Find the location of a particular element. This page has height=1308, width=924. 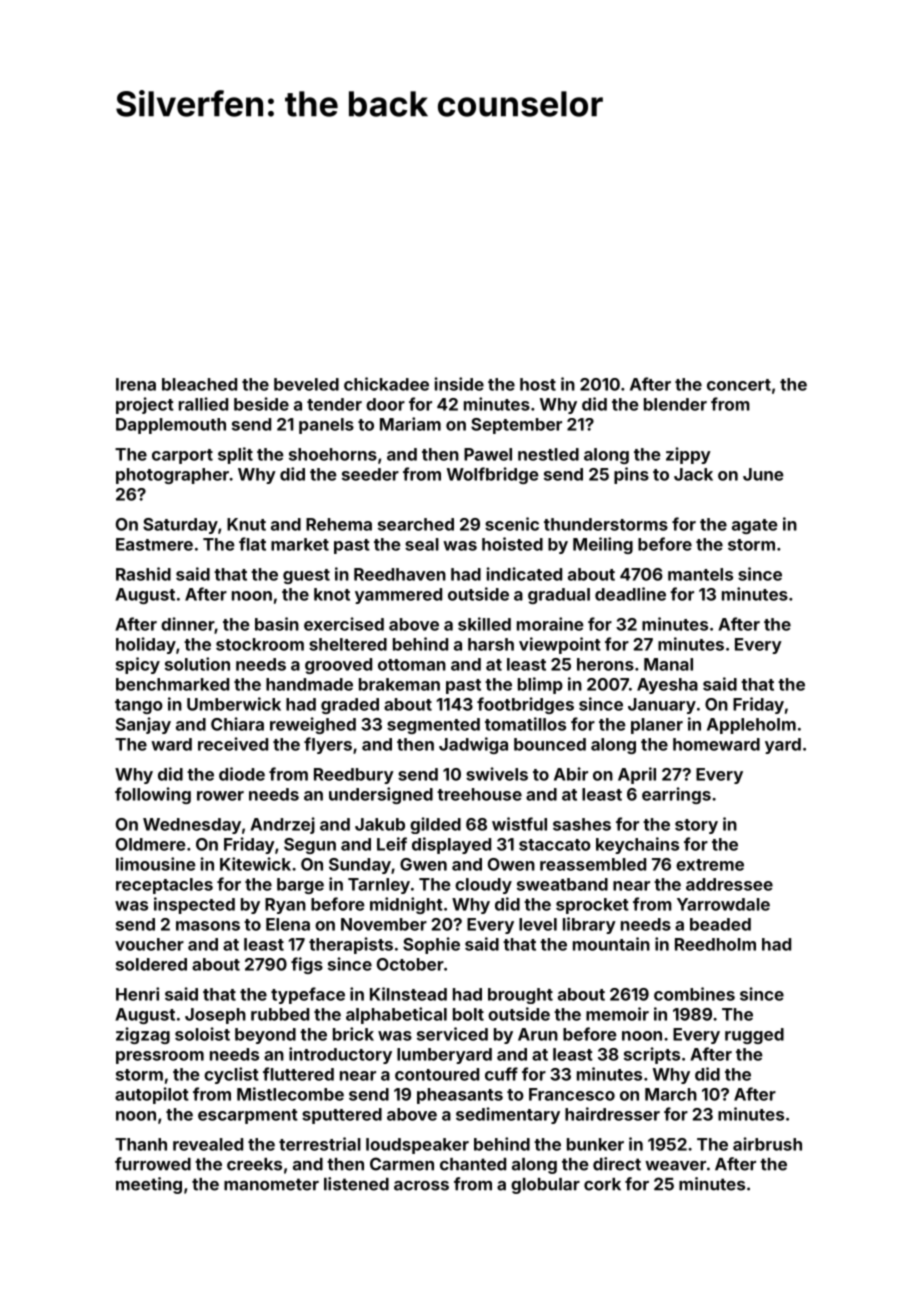

meeting is located at coordinates (149, 1185).
